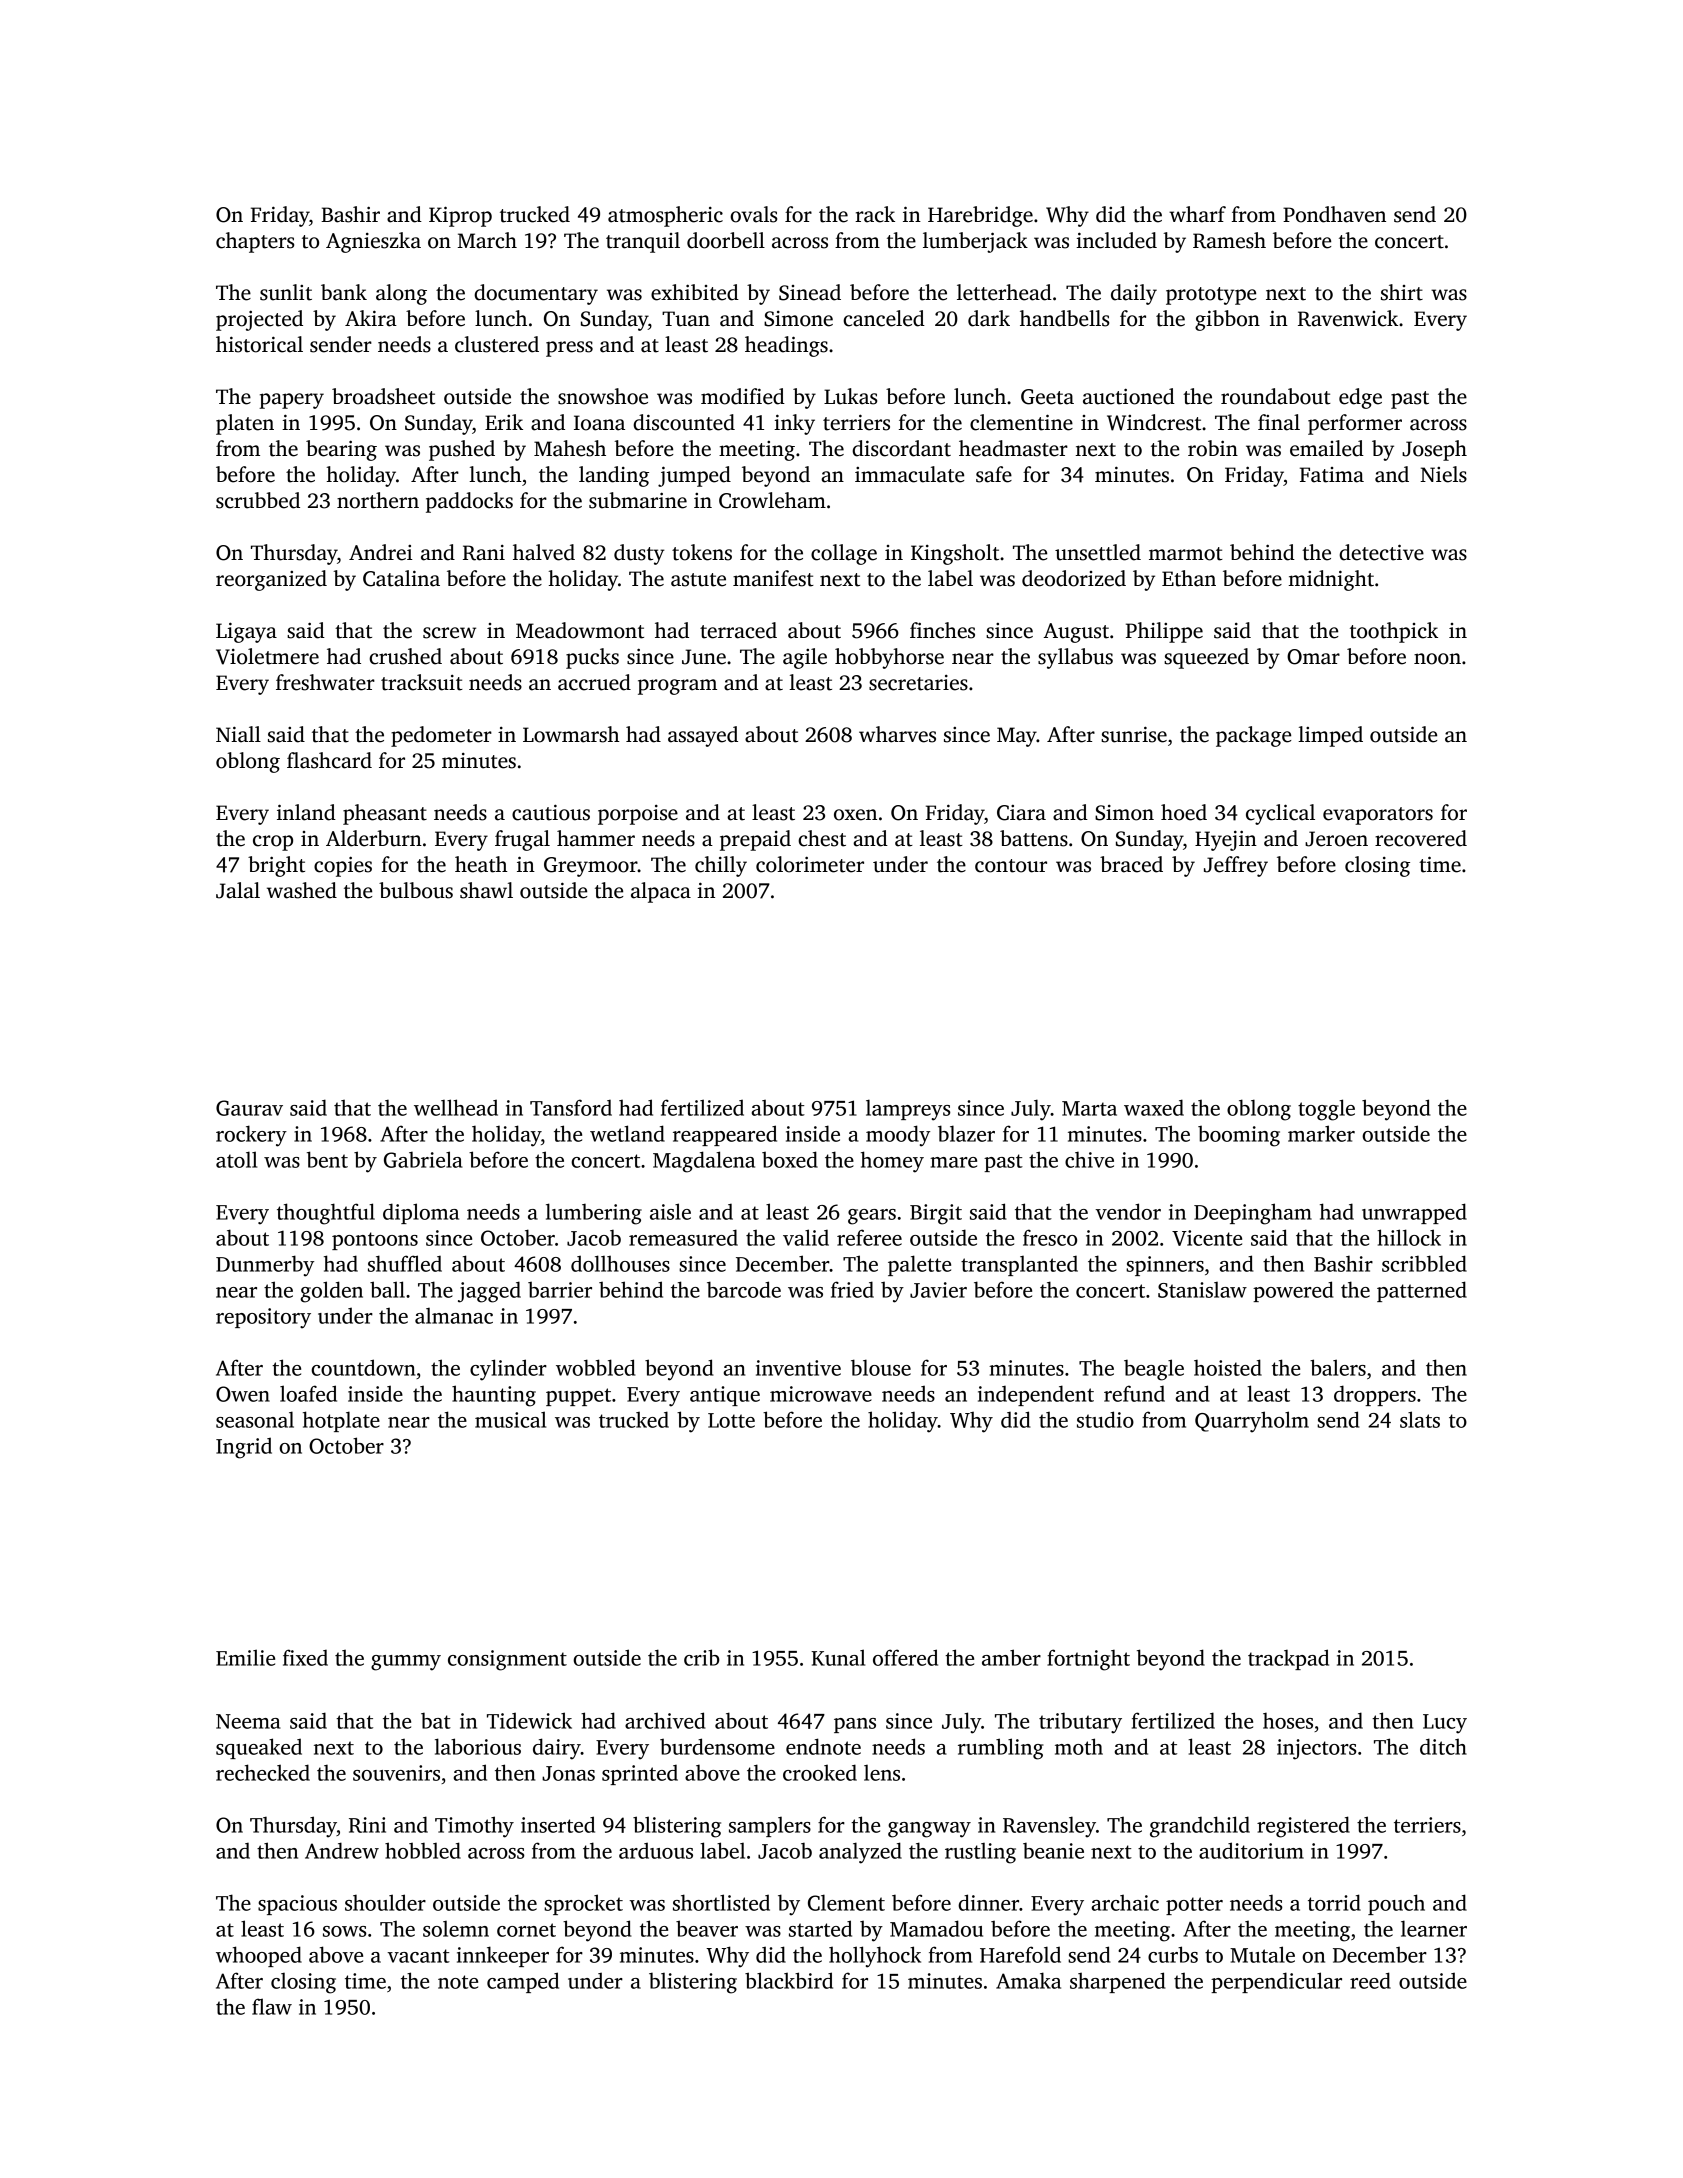 The image size is (1683, 2178). I want to click on ovals, so click(753, 214).
